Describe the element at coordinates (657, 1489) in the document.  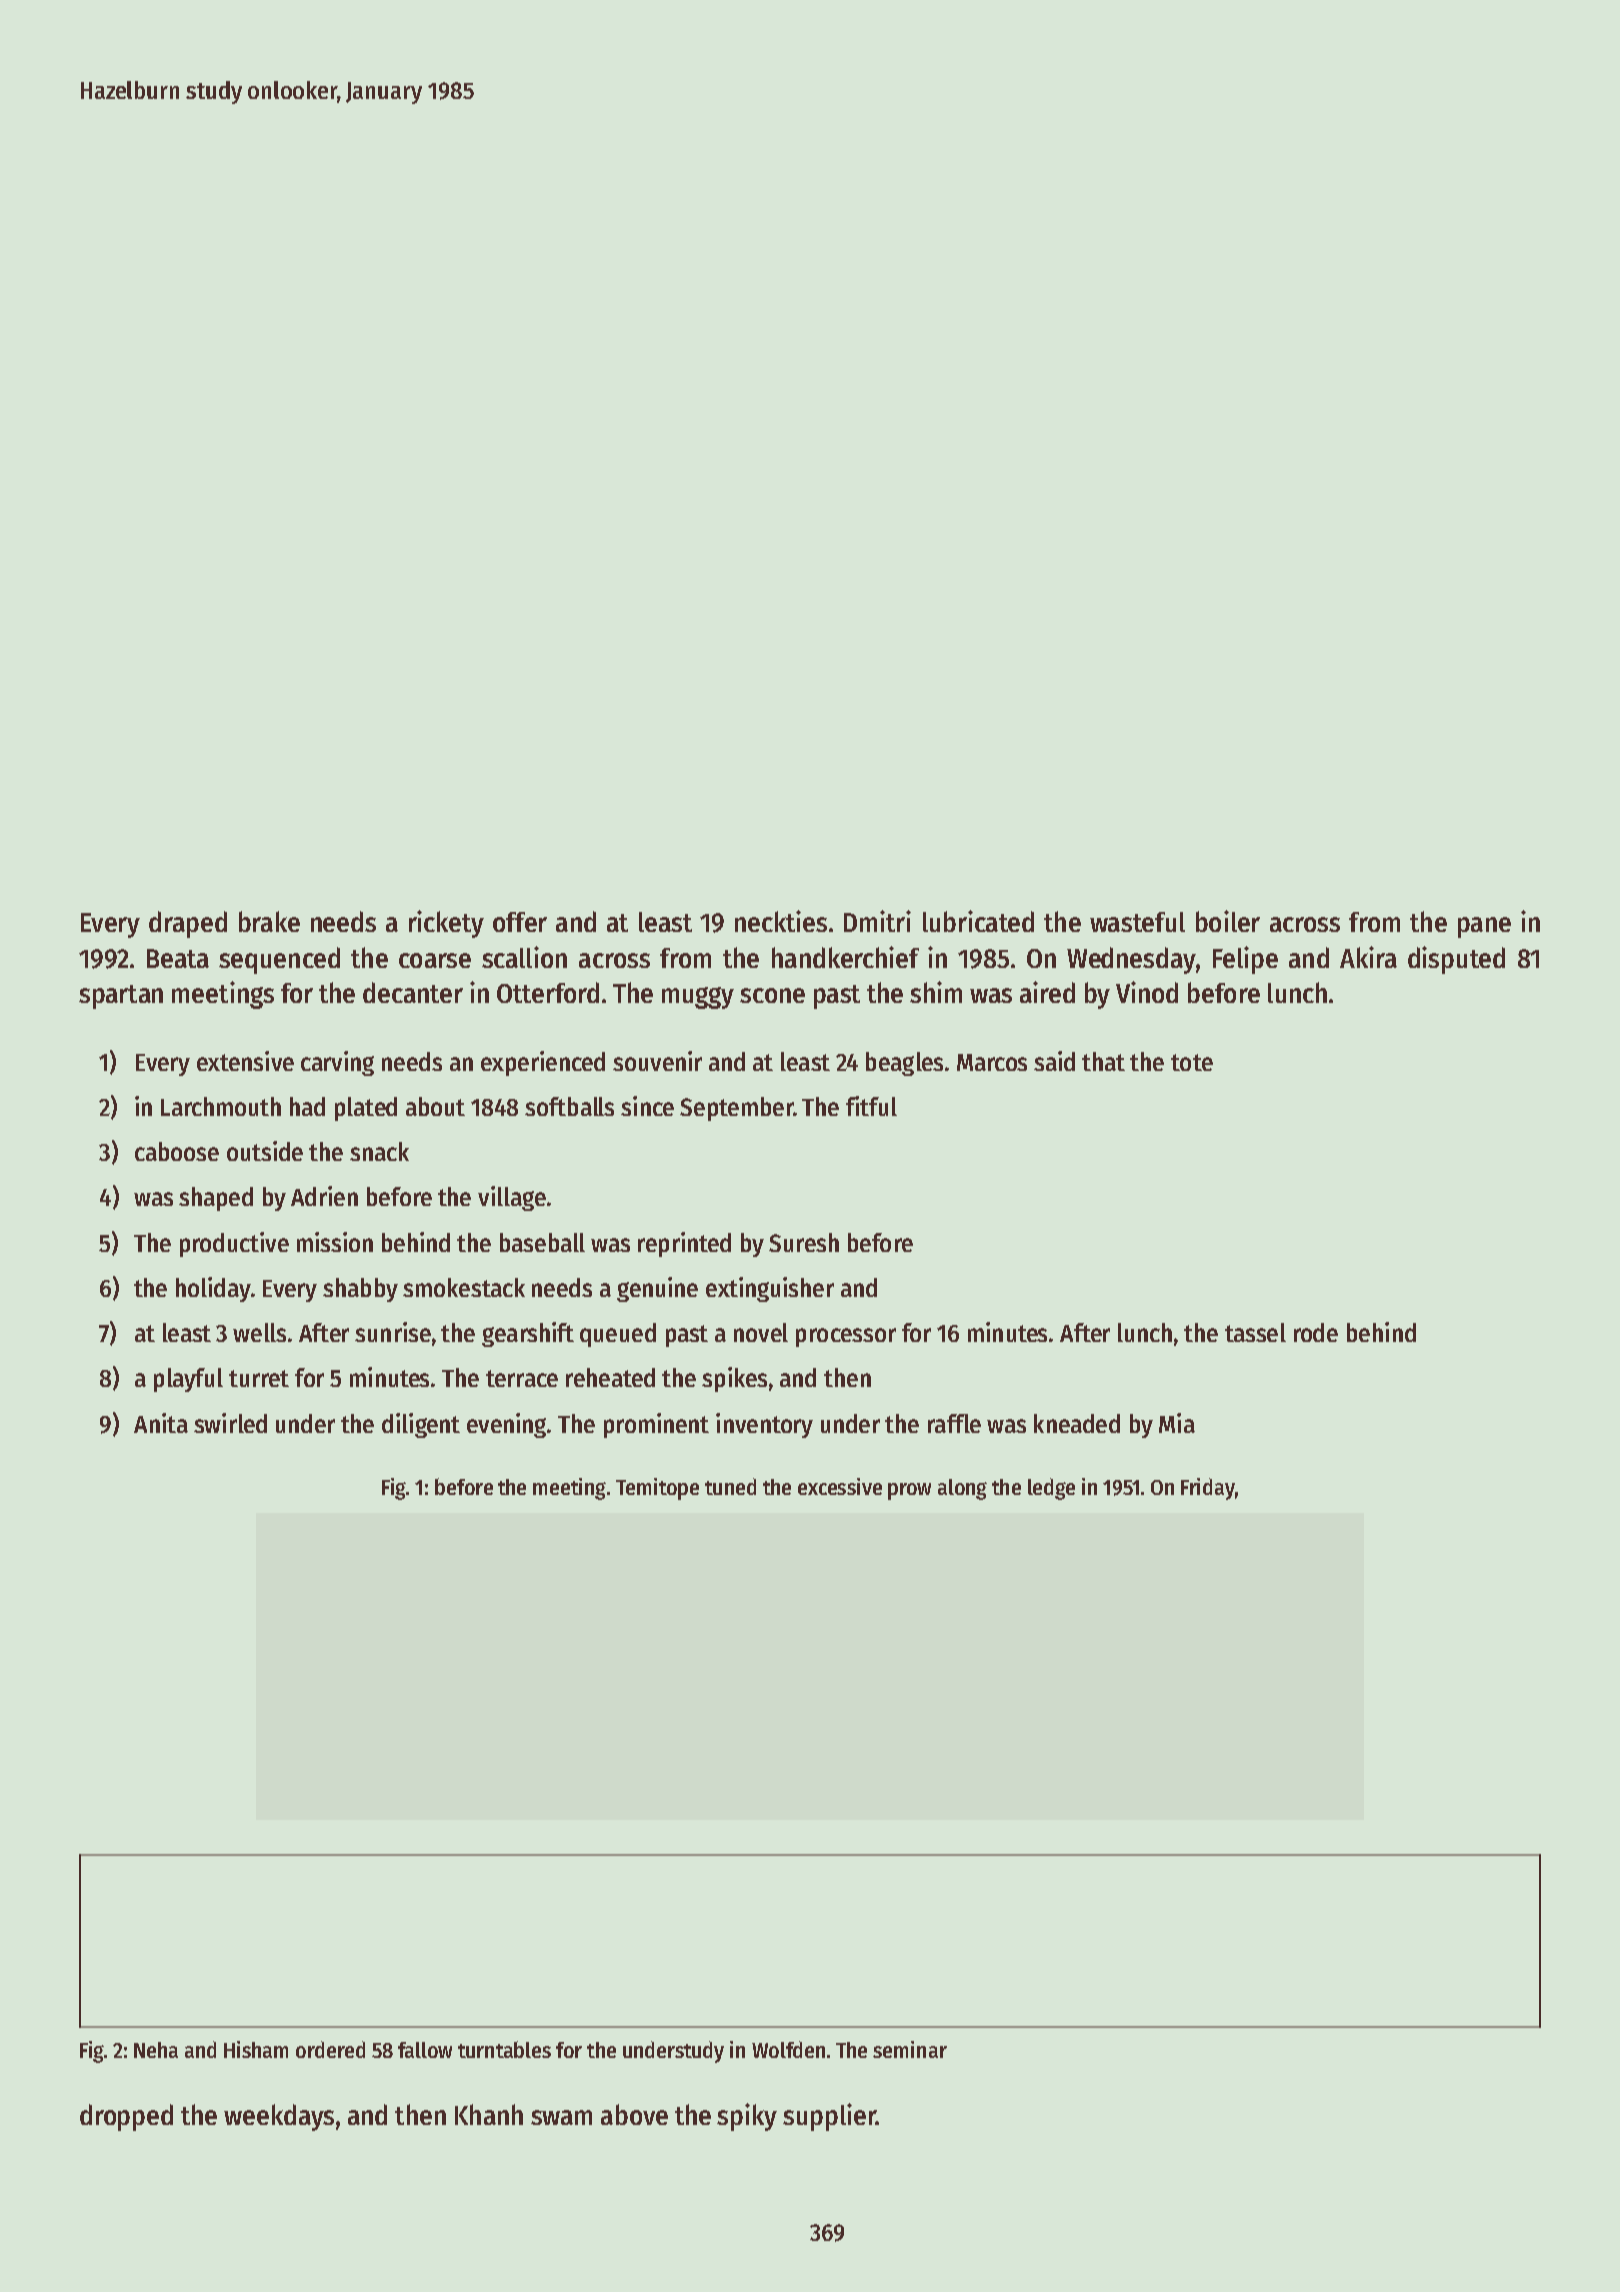
I see `Temitope` at that location.
